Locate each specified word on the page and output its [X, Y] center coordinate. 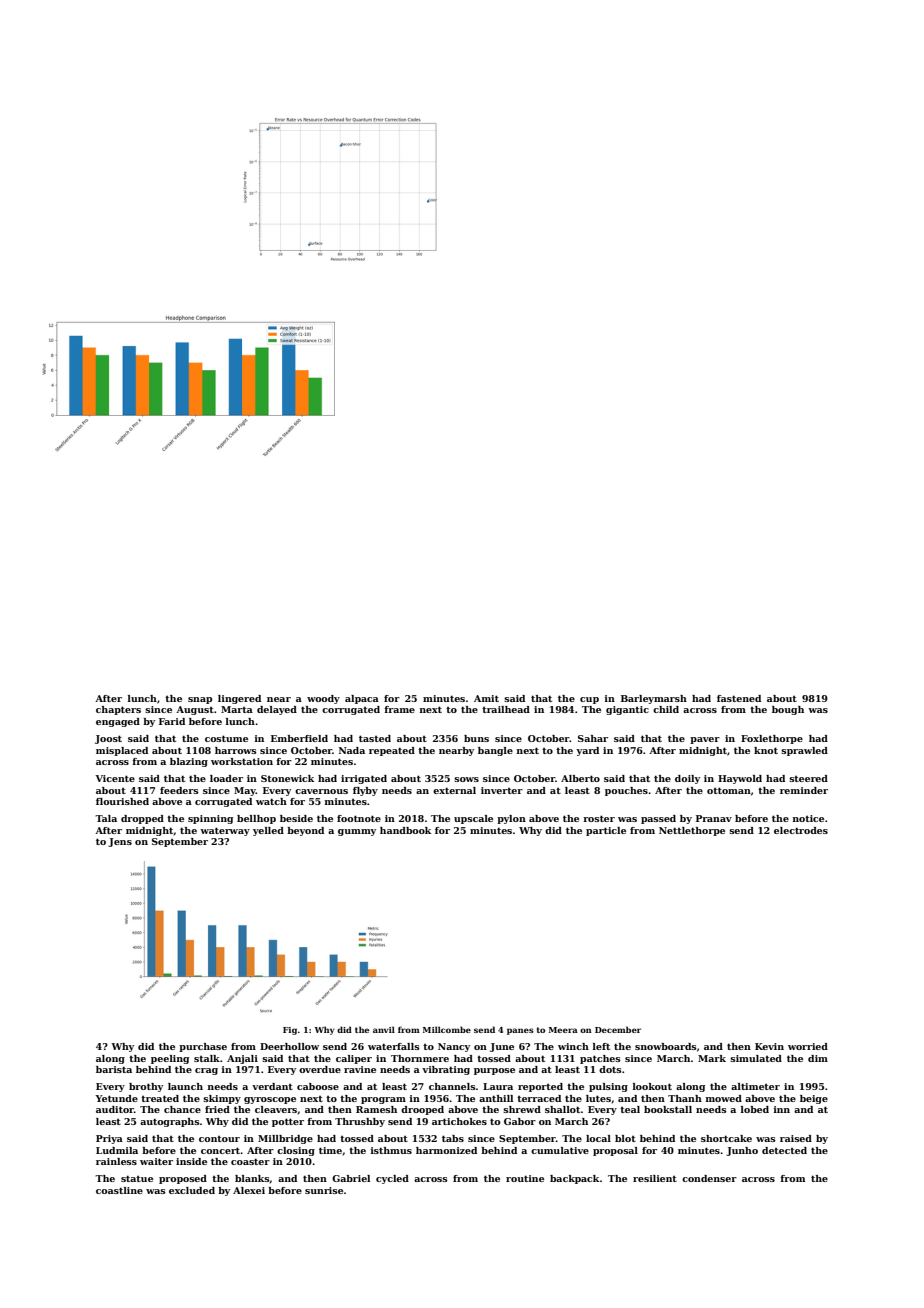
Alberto [580, 778]
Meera [563, 1030]
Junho [742, 1151]
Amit [486, 698]
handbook [405, 830]
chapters [118, 710]
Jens [120, 842]
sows [466, 779]
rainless [116, 1161]
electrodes [801, 830]
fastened [739, 698]
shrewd [522, 1109]
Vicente [115, 778]
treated [160, 1098]
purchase [203, 1047]
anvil [384, 1029]
